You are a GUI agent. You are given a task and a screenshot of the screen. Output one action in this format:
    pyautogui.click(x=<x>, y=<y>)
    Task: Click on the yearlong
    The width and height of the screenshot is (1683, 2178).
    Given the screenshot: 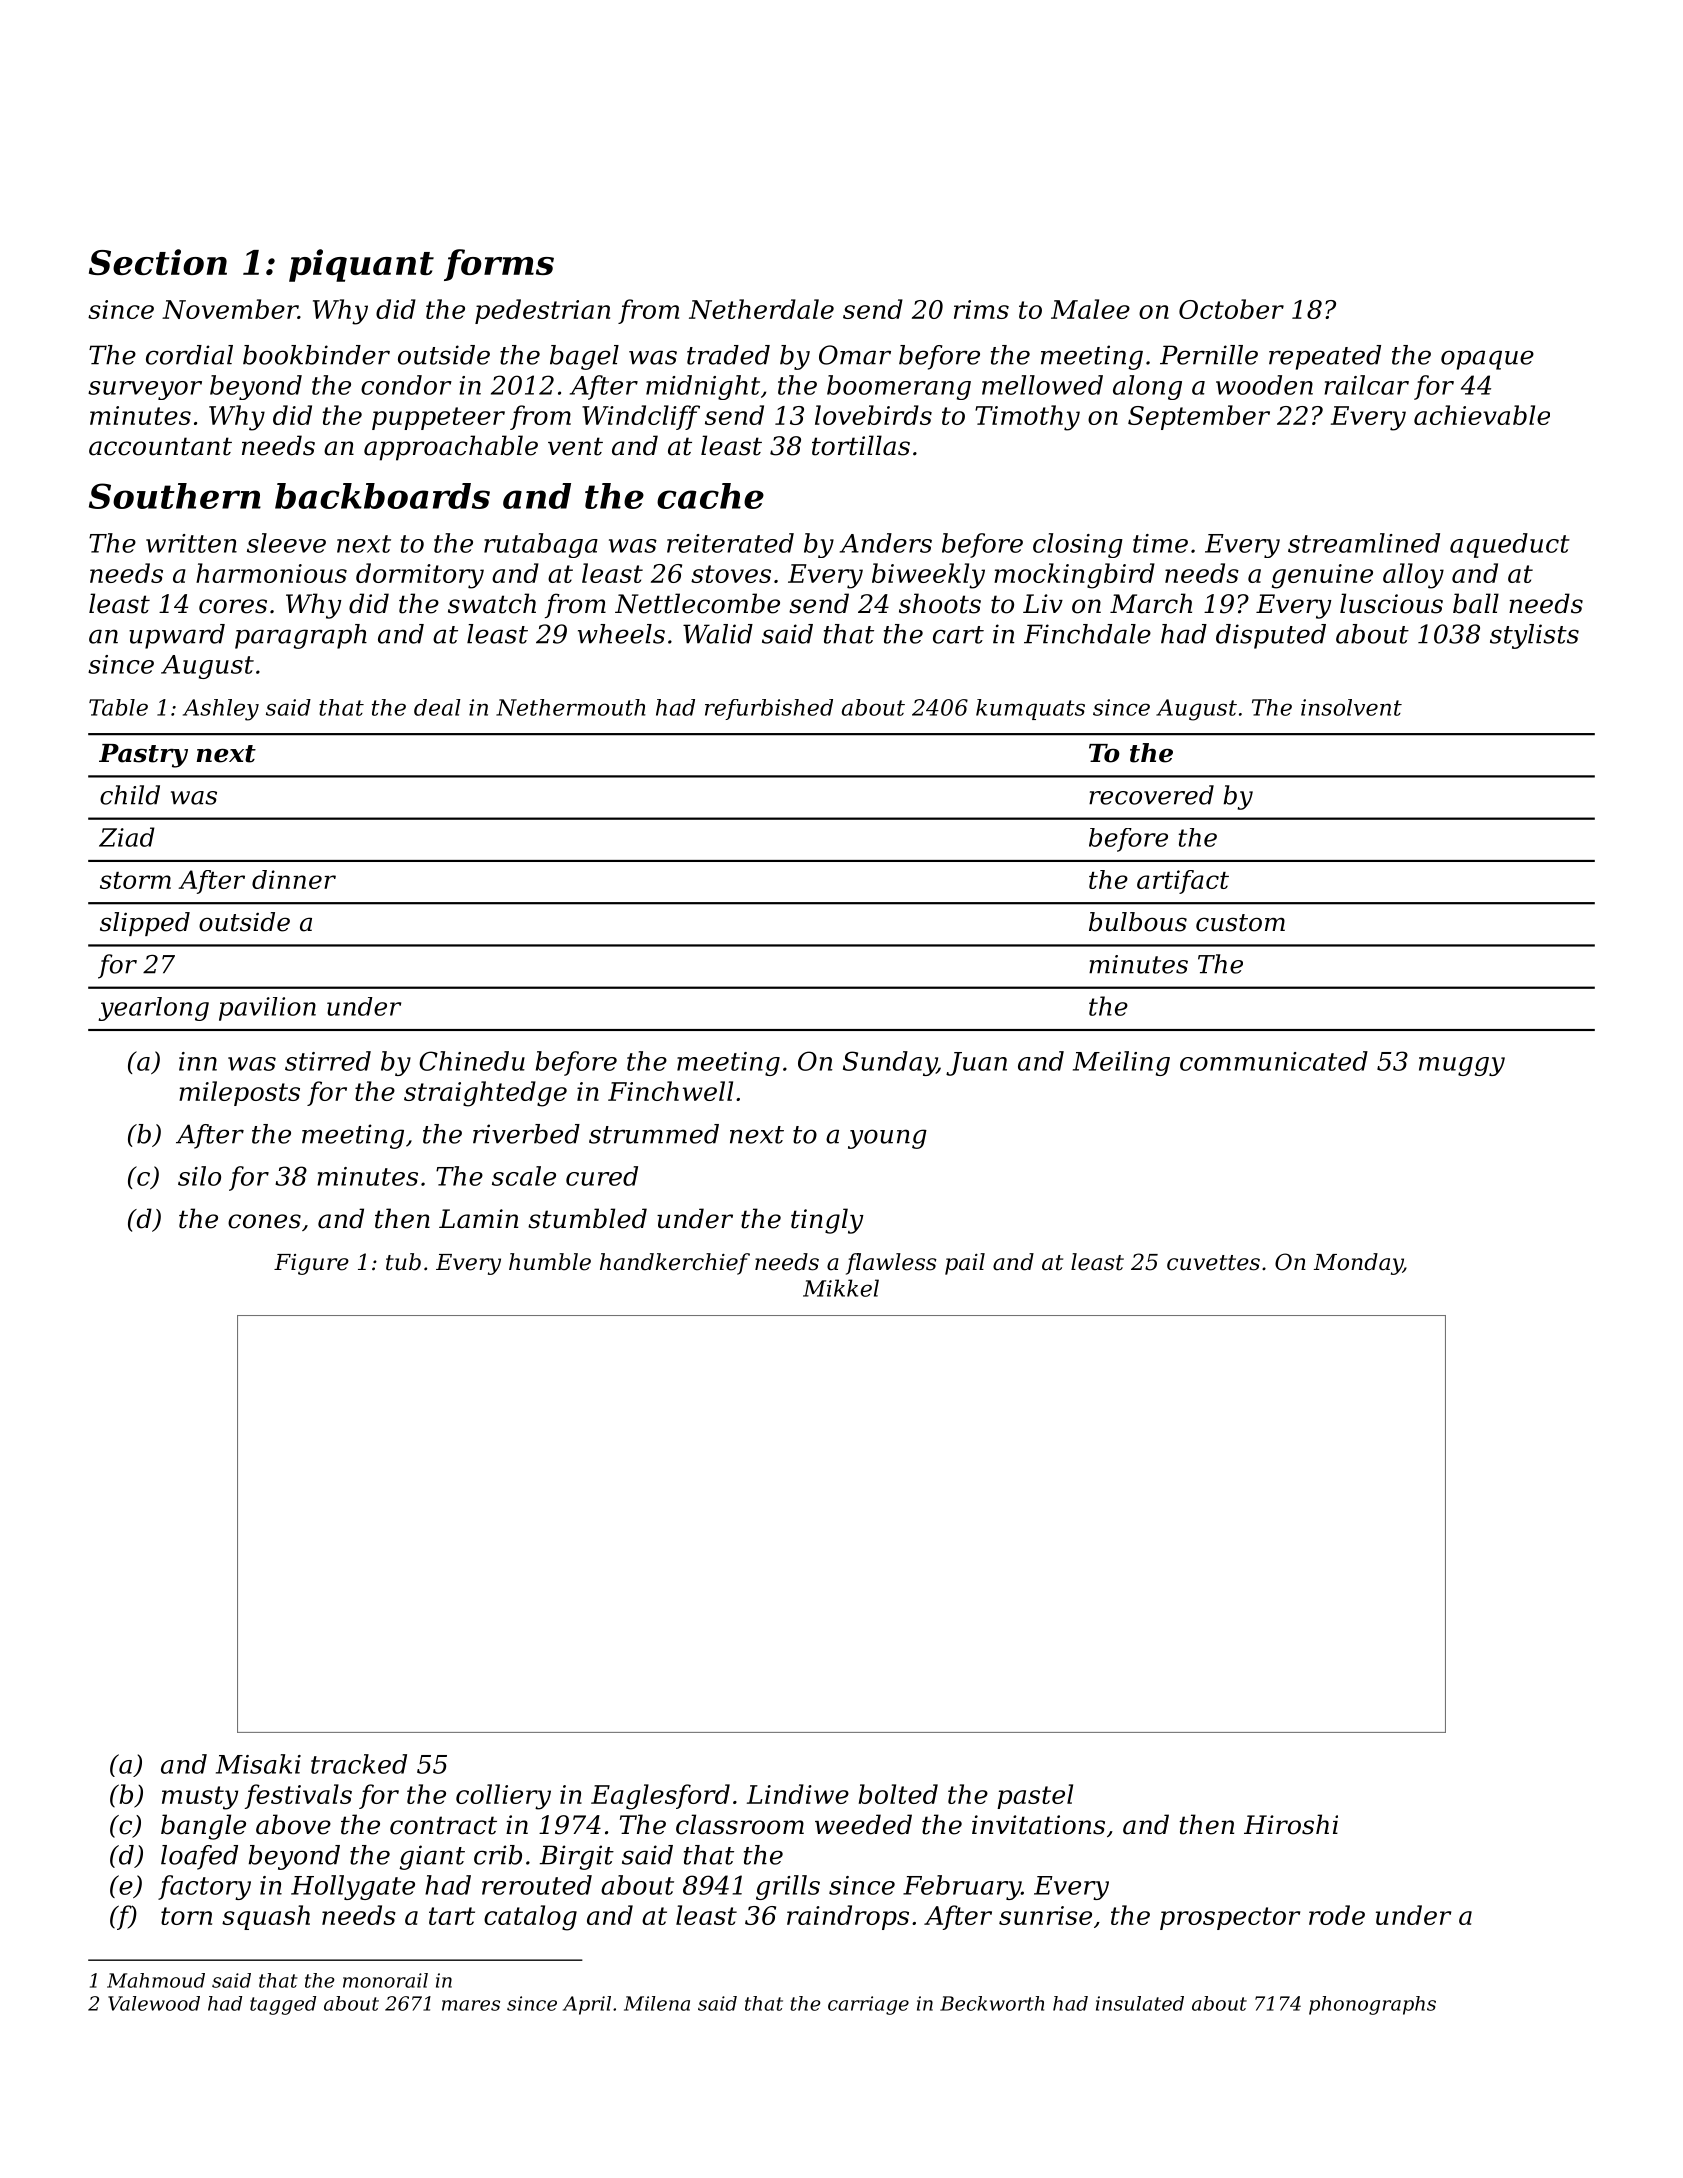 What is the action you would take?
    pyautogui.click(x=153, y=1009)
